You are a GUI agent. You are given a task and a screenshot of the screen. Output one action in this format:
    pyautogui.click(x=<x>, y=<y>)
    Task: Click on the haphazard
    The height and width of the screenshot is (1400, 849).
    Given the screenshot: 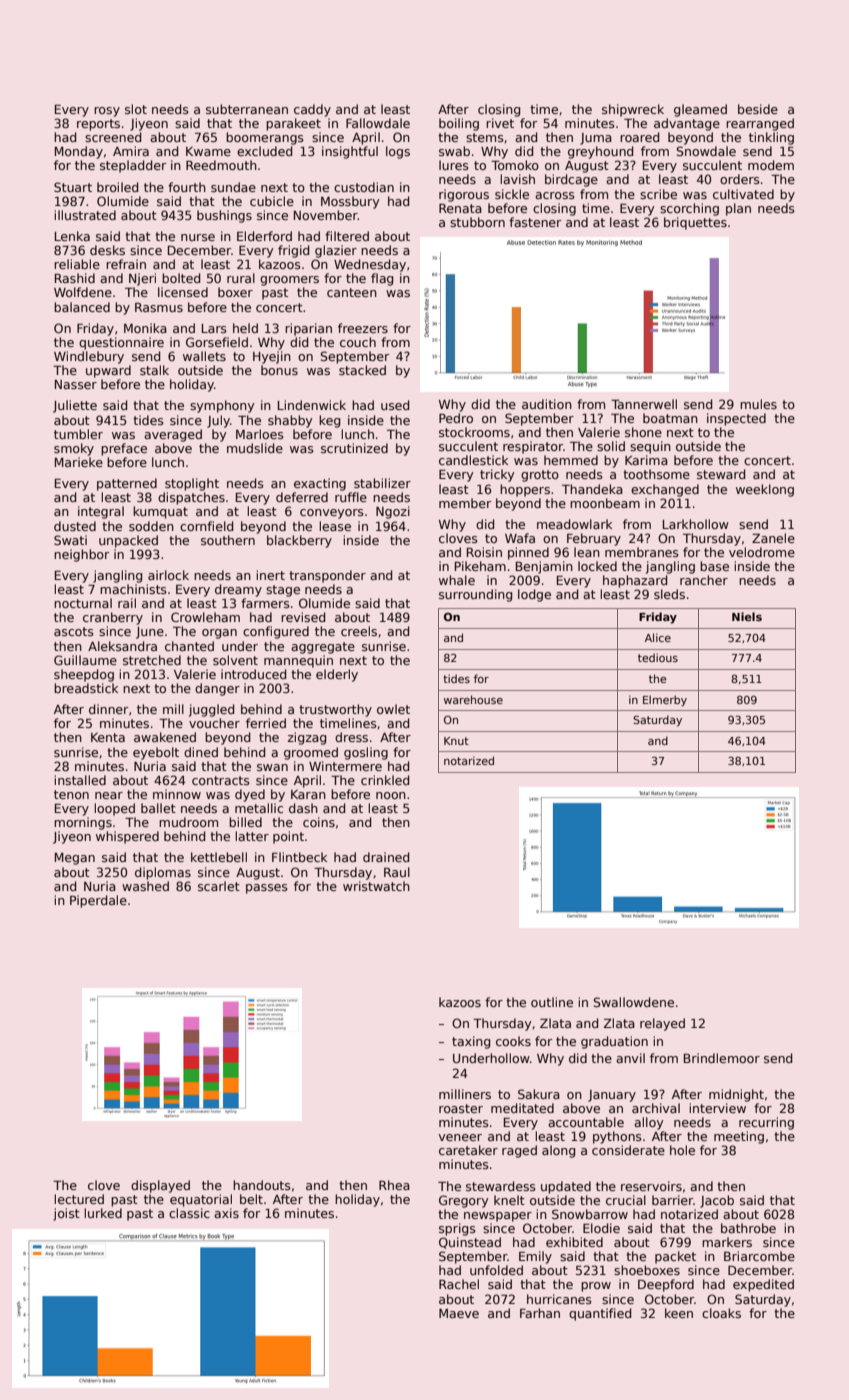 What is the action you would take?
    pyautogui.click(x=635, y=581)
